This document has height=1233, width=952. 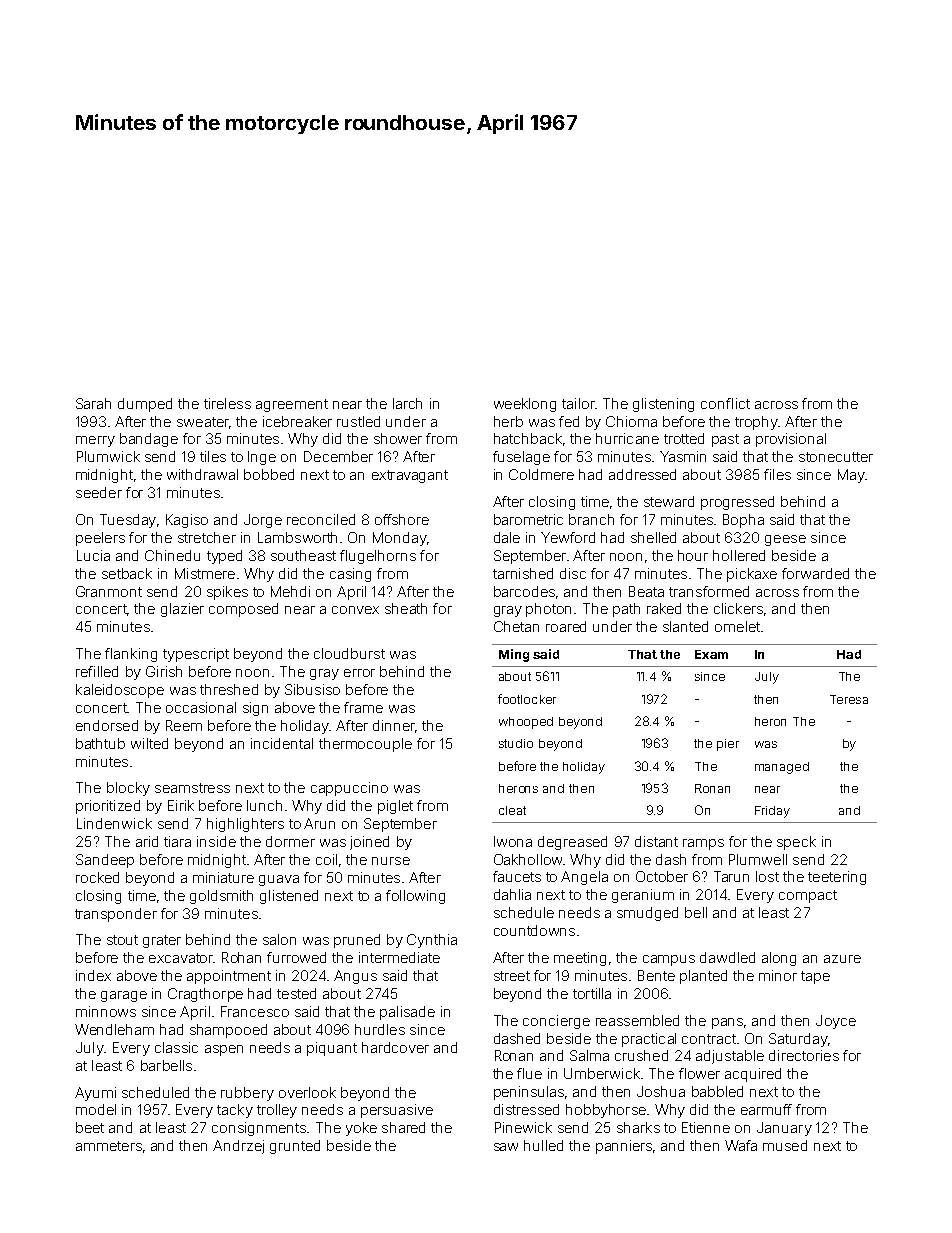 What do you see at coordinates (578, 403) in the document?
I see `tailor` at bounding box center [578, 403].
